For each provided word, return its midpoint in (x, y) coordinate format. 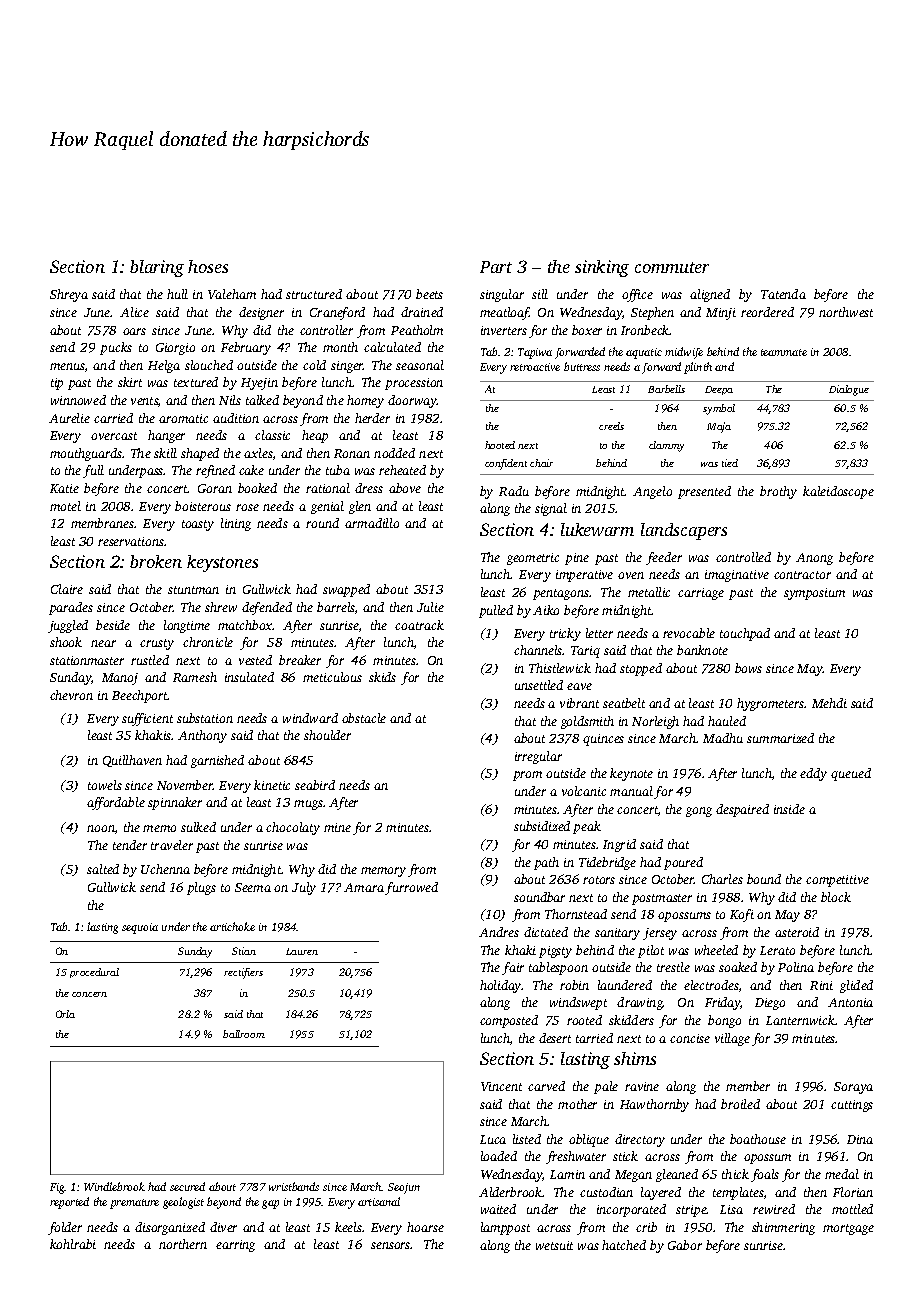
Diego (770, 1004)
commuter (672, 267)
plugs (201, 888)
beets (429, 294)
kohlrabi (73, 1244)
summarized (780, 738)
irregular (538, 757)
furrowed (411, 888)
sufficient (147, 719)
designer (261, 313)
